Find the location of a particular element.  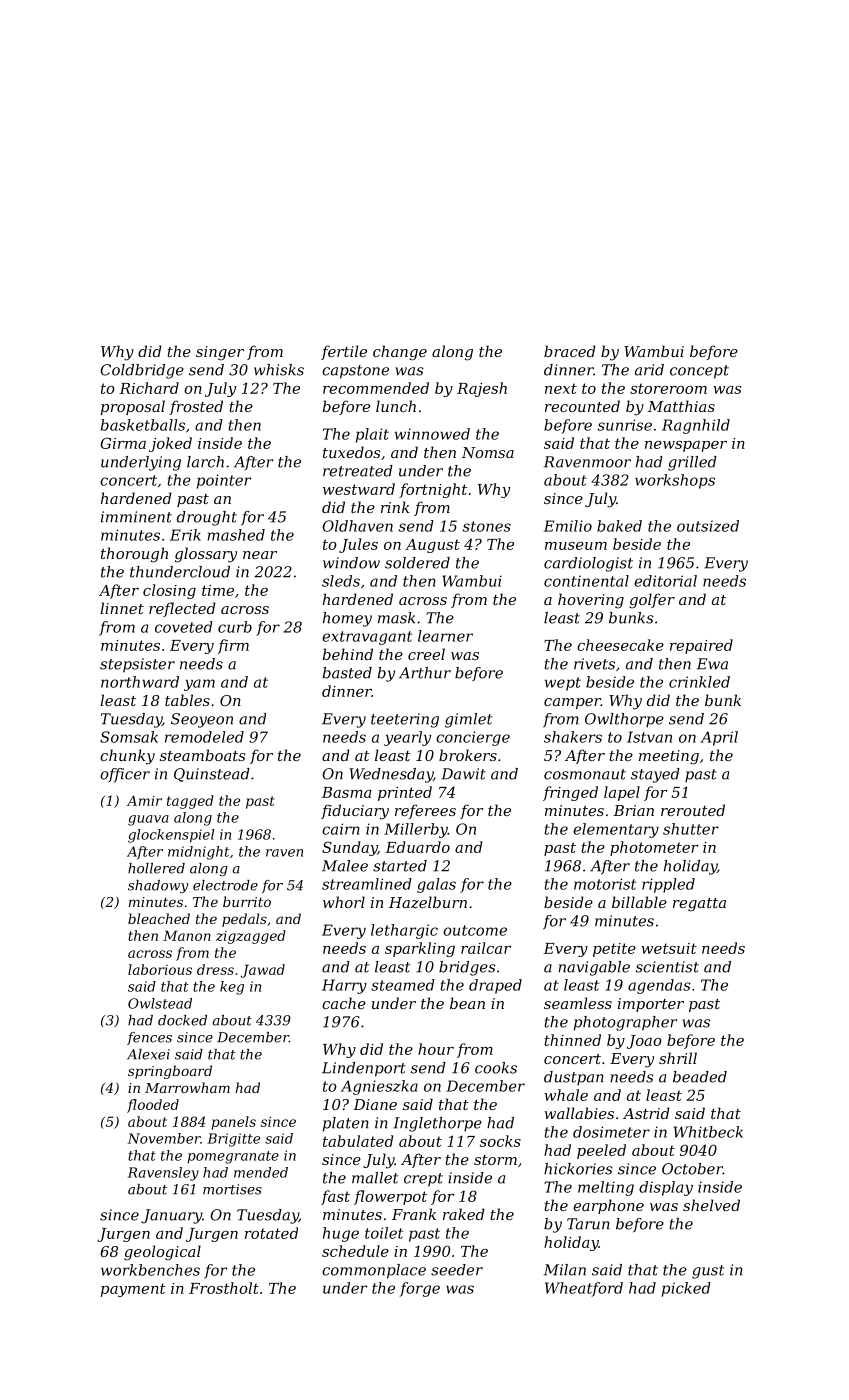

learner is located at coordinates (445, 636).
